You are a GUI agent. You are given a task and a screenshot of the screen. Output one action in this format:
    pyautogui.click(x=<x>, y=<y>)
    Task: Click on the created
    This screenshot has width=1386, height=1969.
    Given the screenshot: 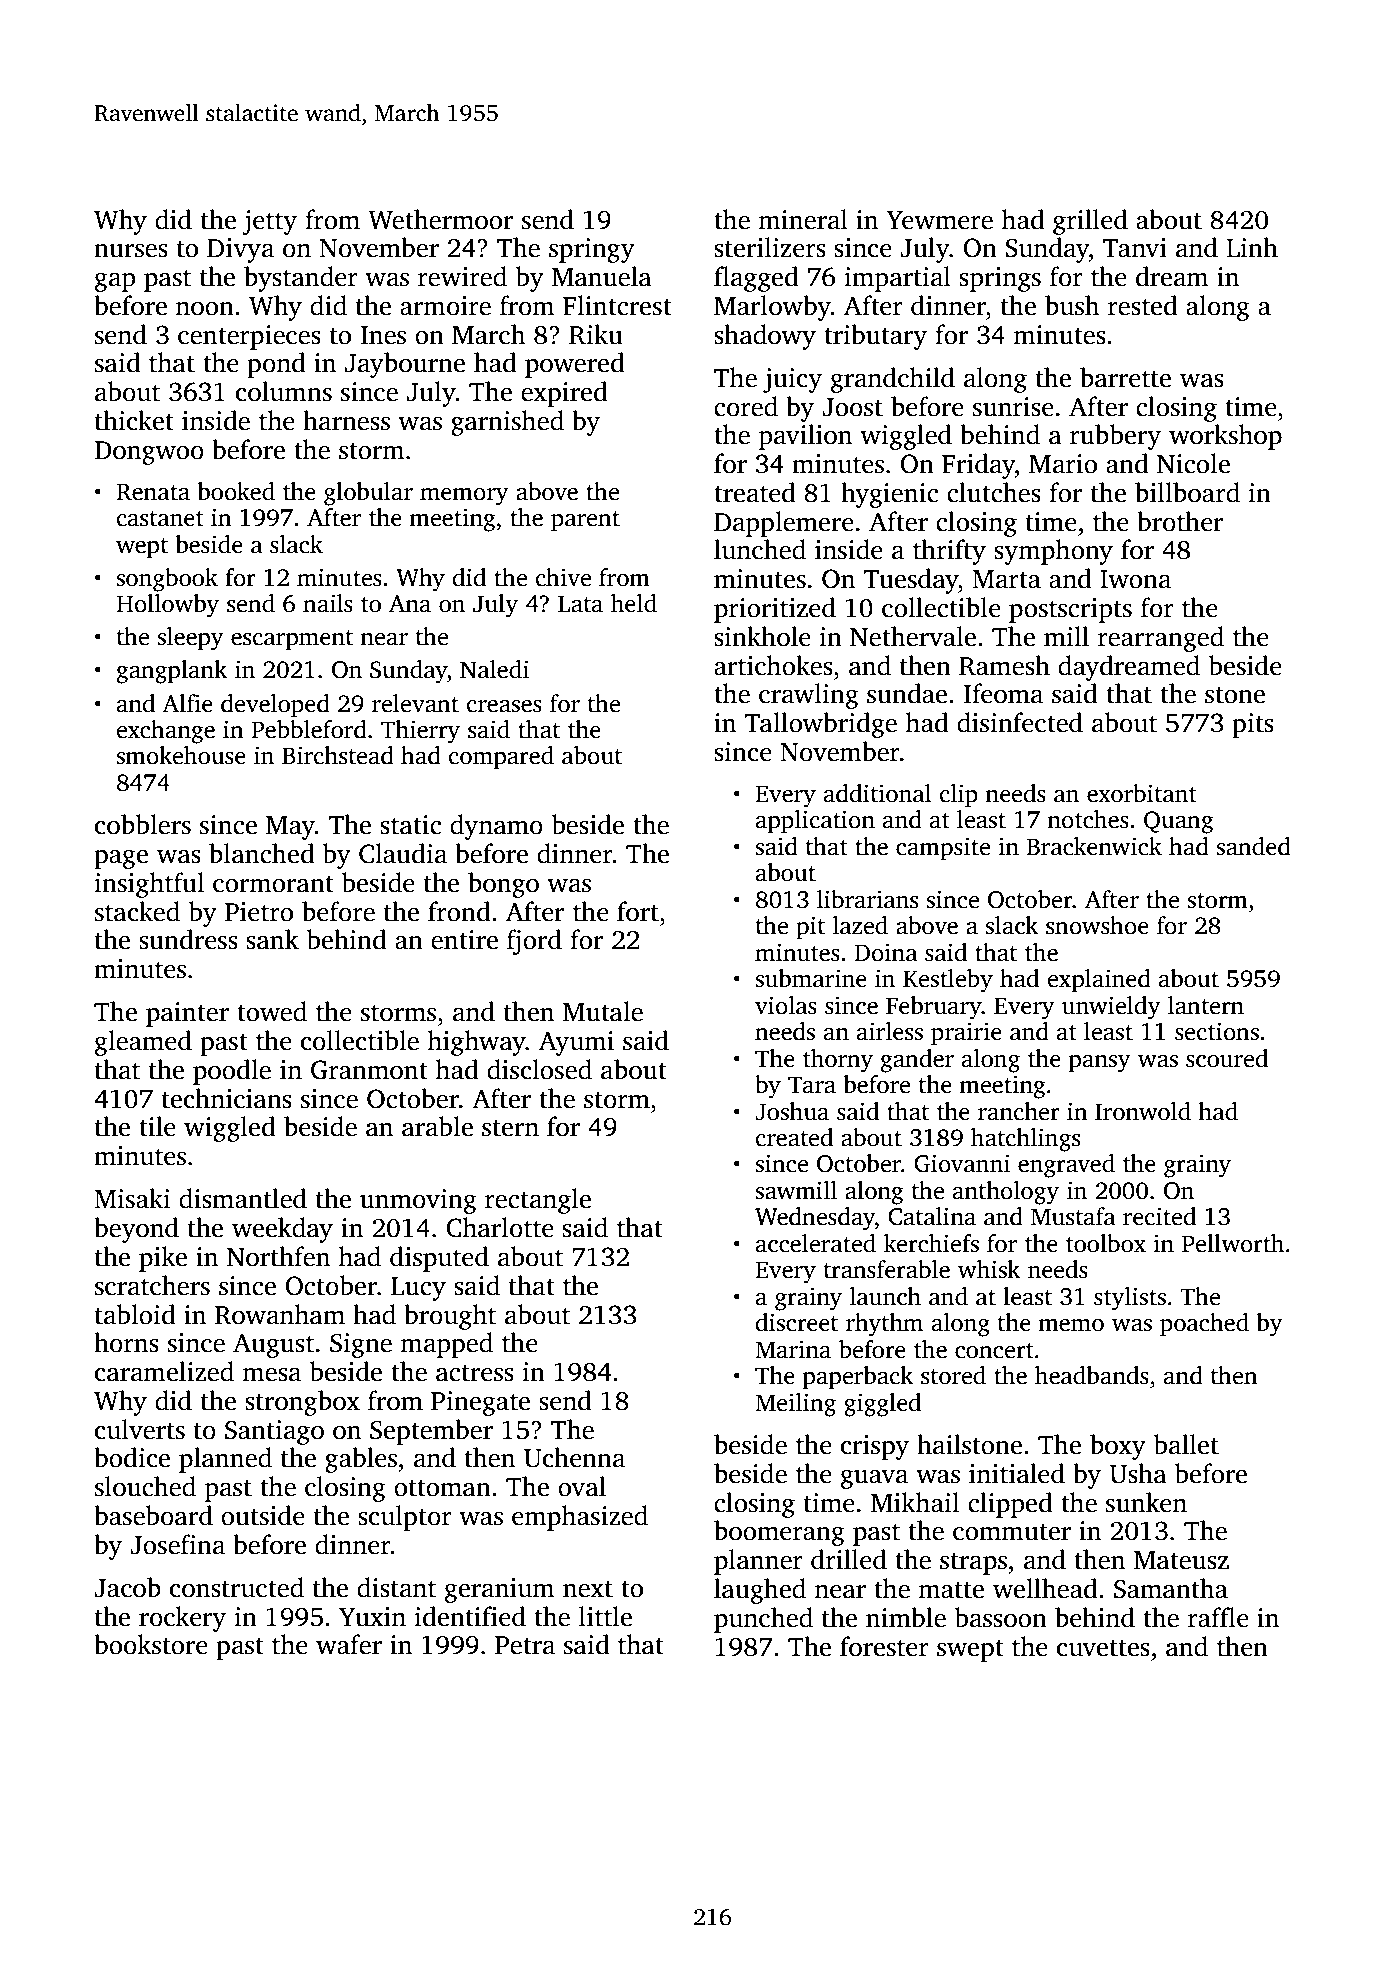 What is the action you would take?
    pyautogui.click(x=794, y=1137)
